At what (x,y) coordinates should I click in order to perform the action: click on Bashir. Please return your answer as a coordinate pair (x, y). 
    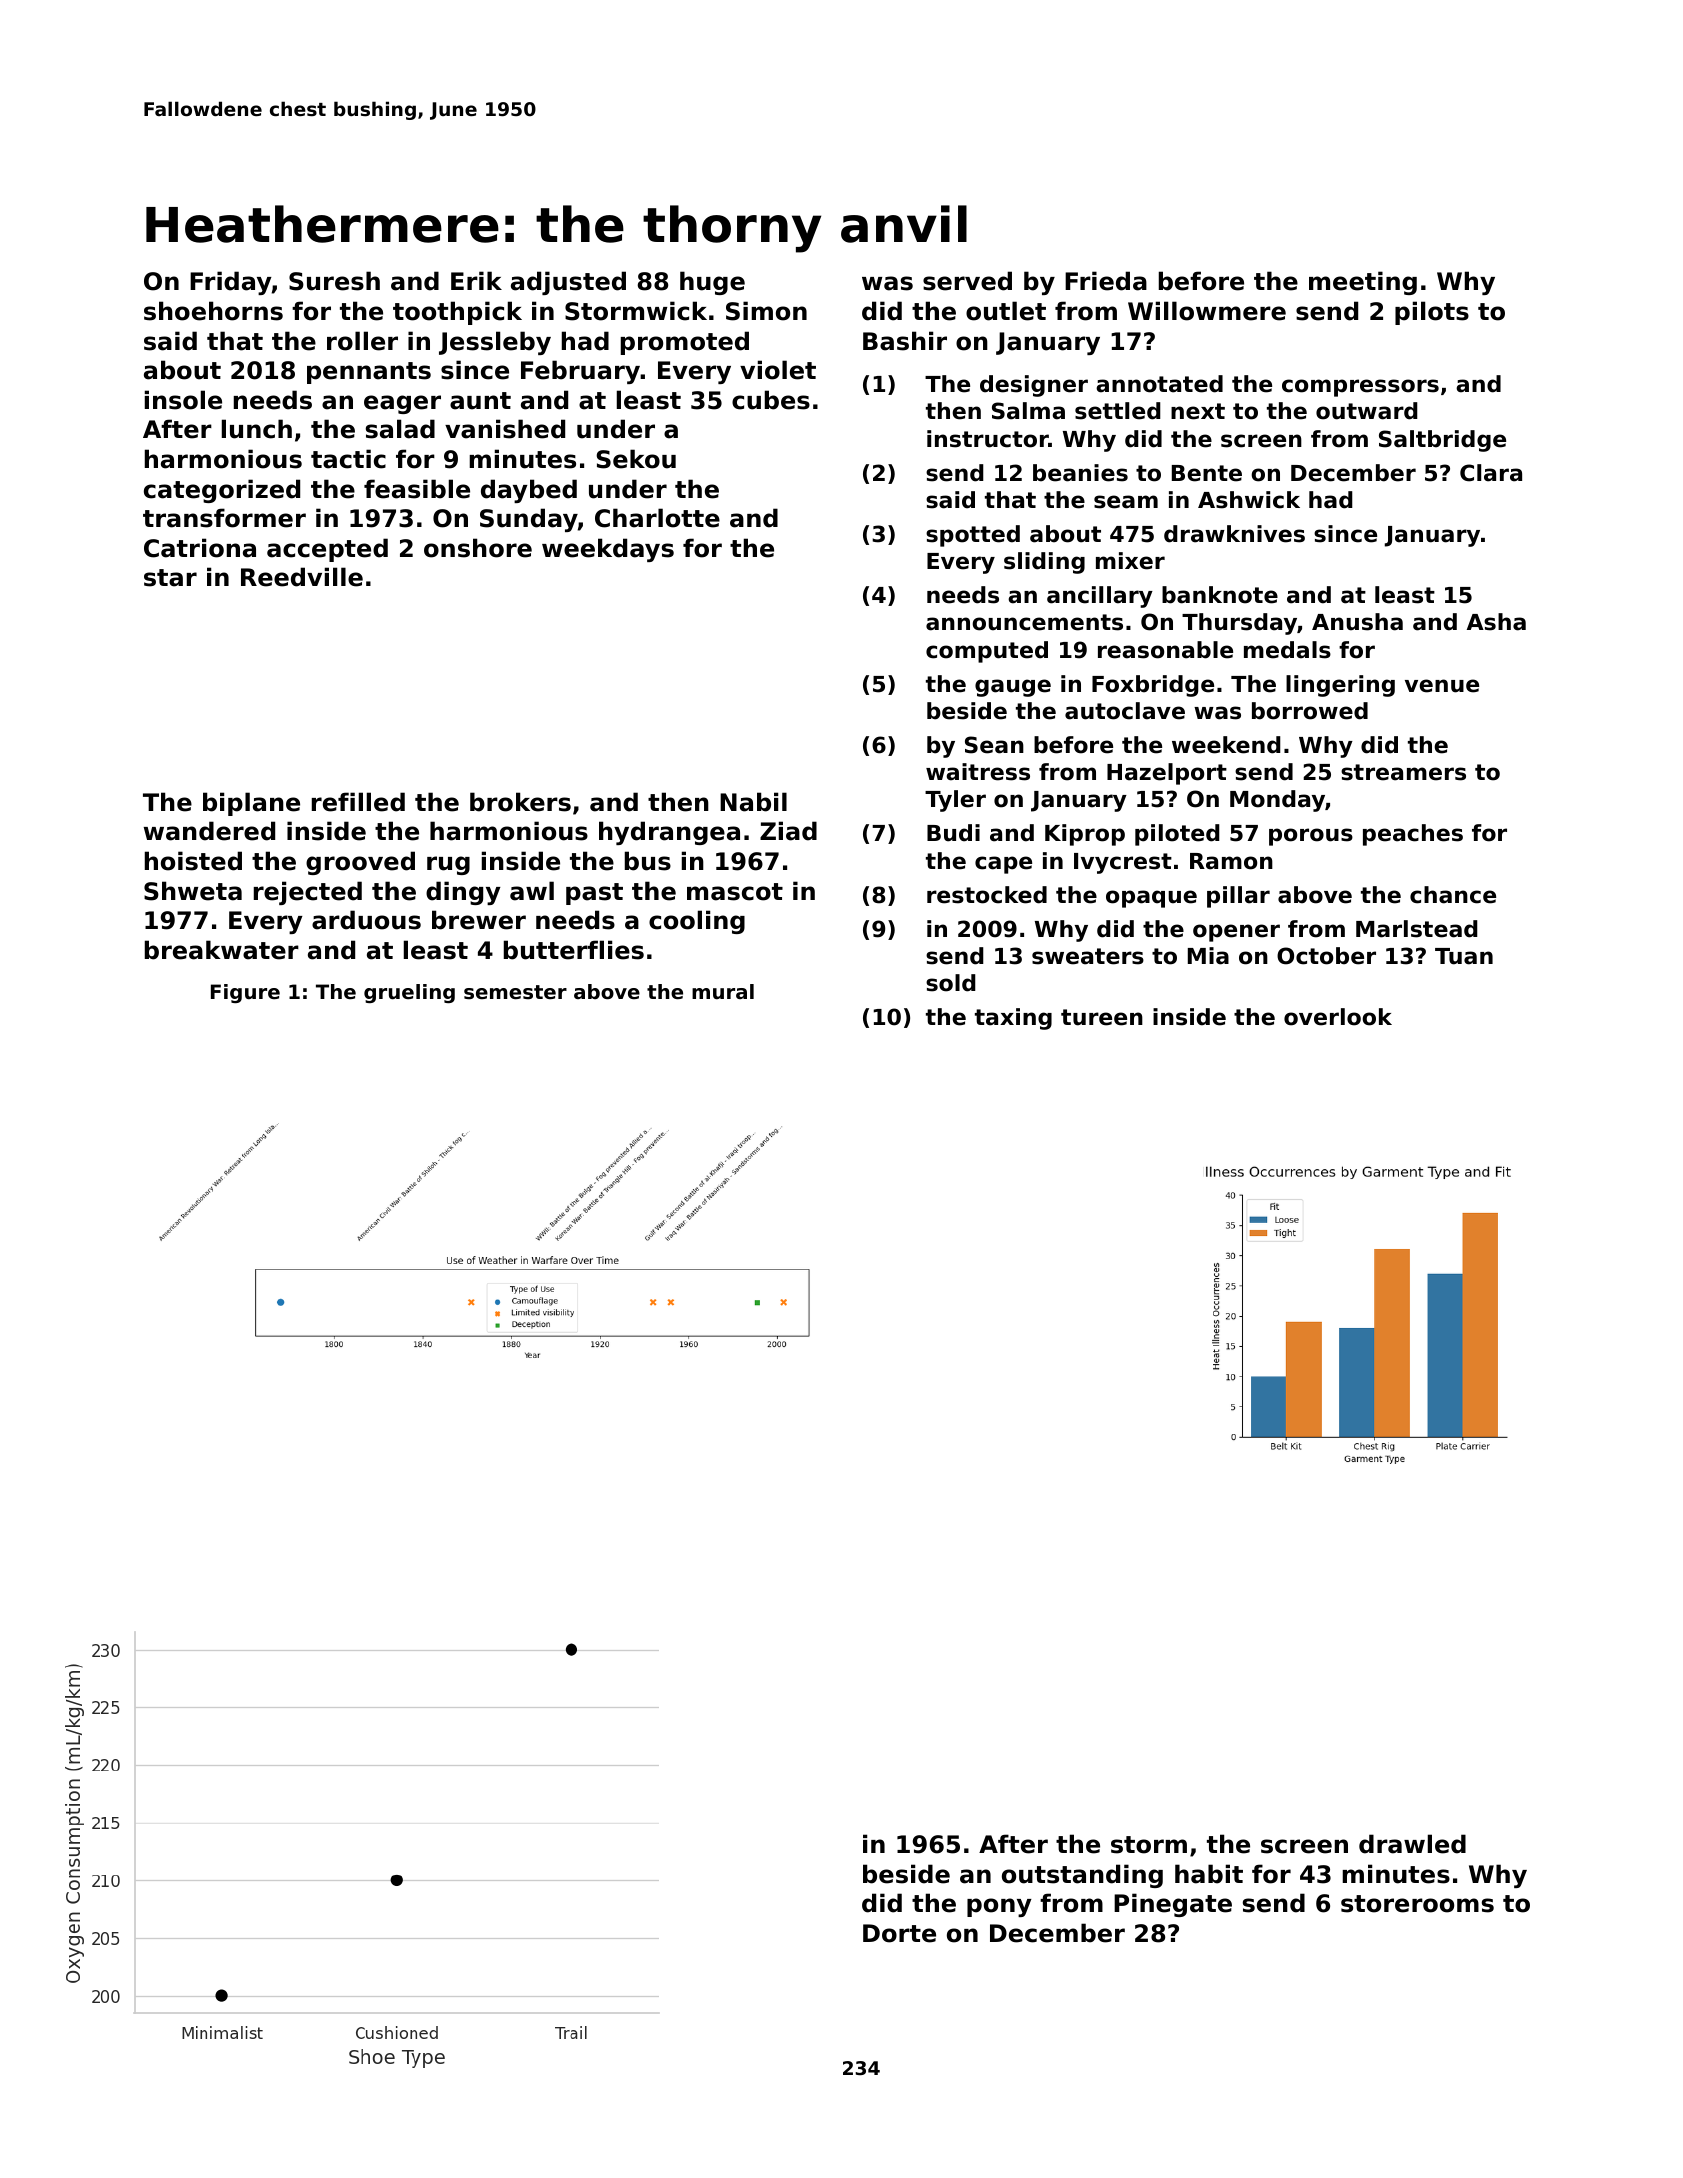
    Looking at the image, I should click on (905, 341).
